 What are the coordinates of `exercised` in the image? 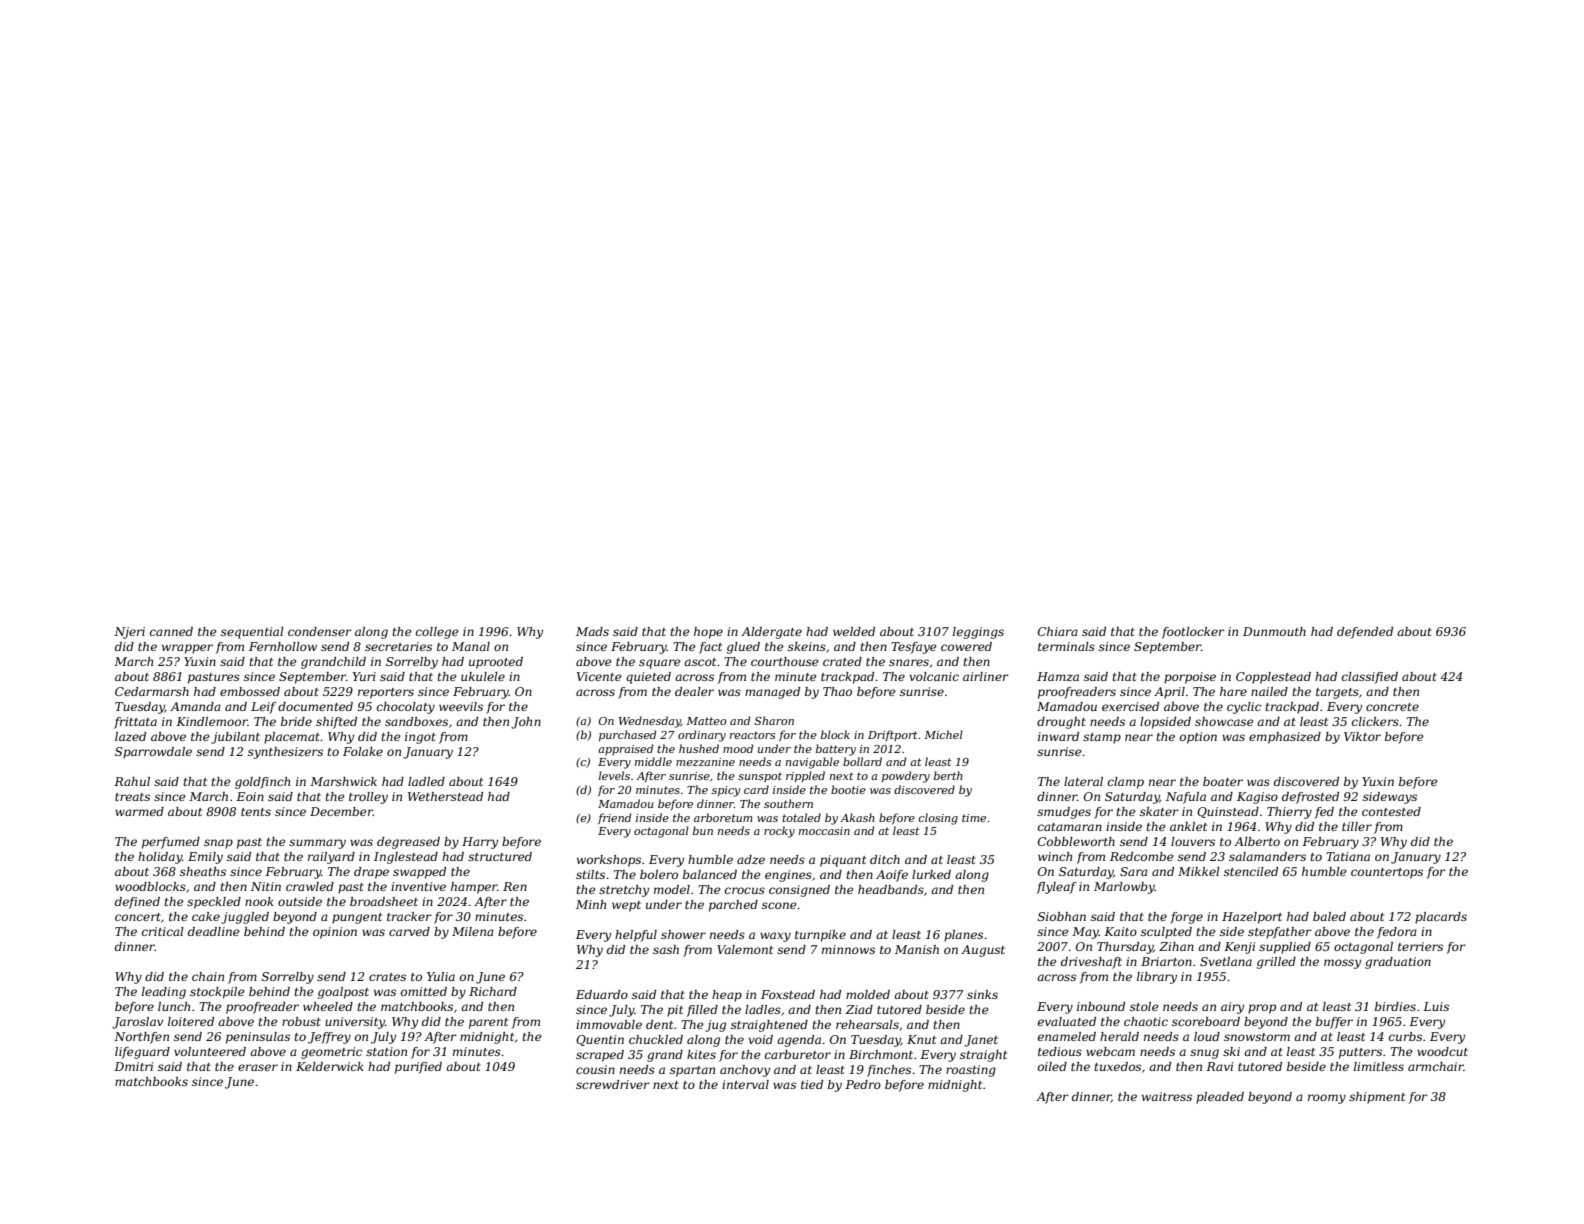 It's located at (1130, 706).
